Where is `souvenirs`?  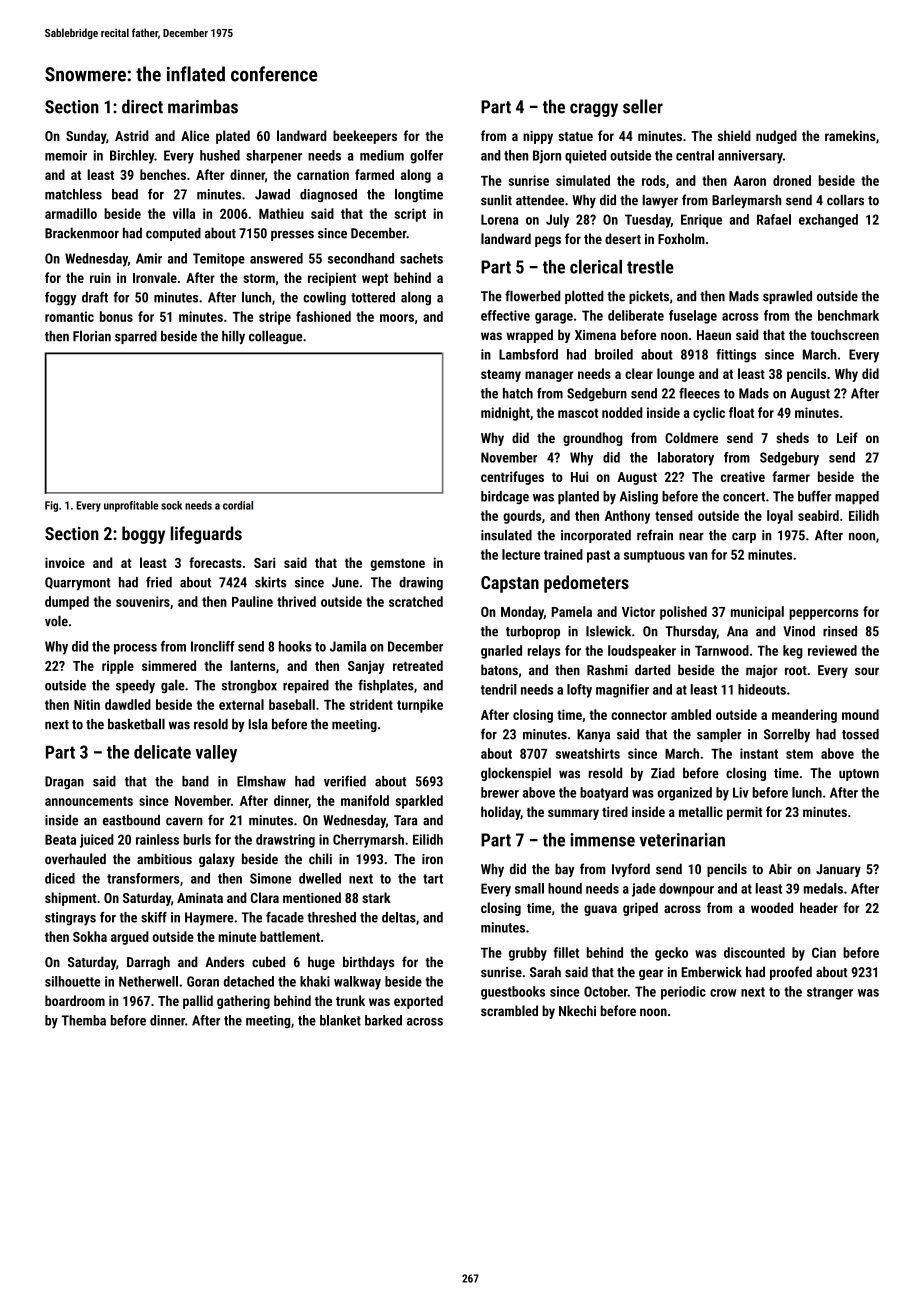 souvenirs is located at coordinates (143, 601).
